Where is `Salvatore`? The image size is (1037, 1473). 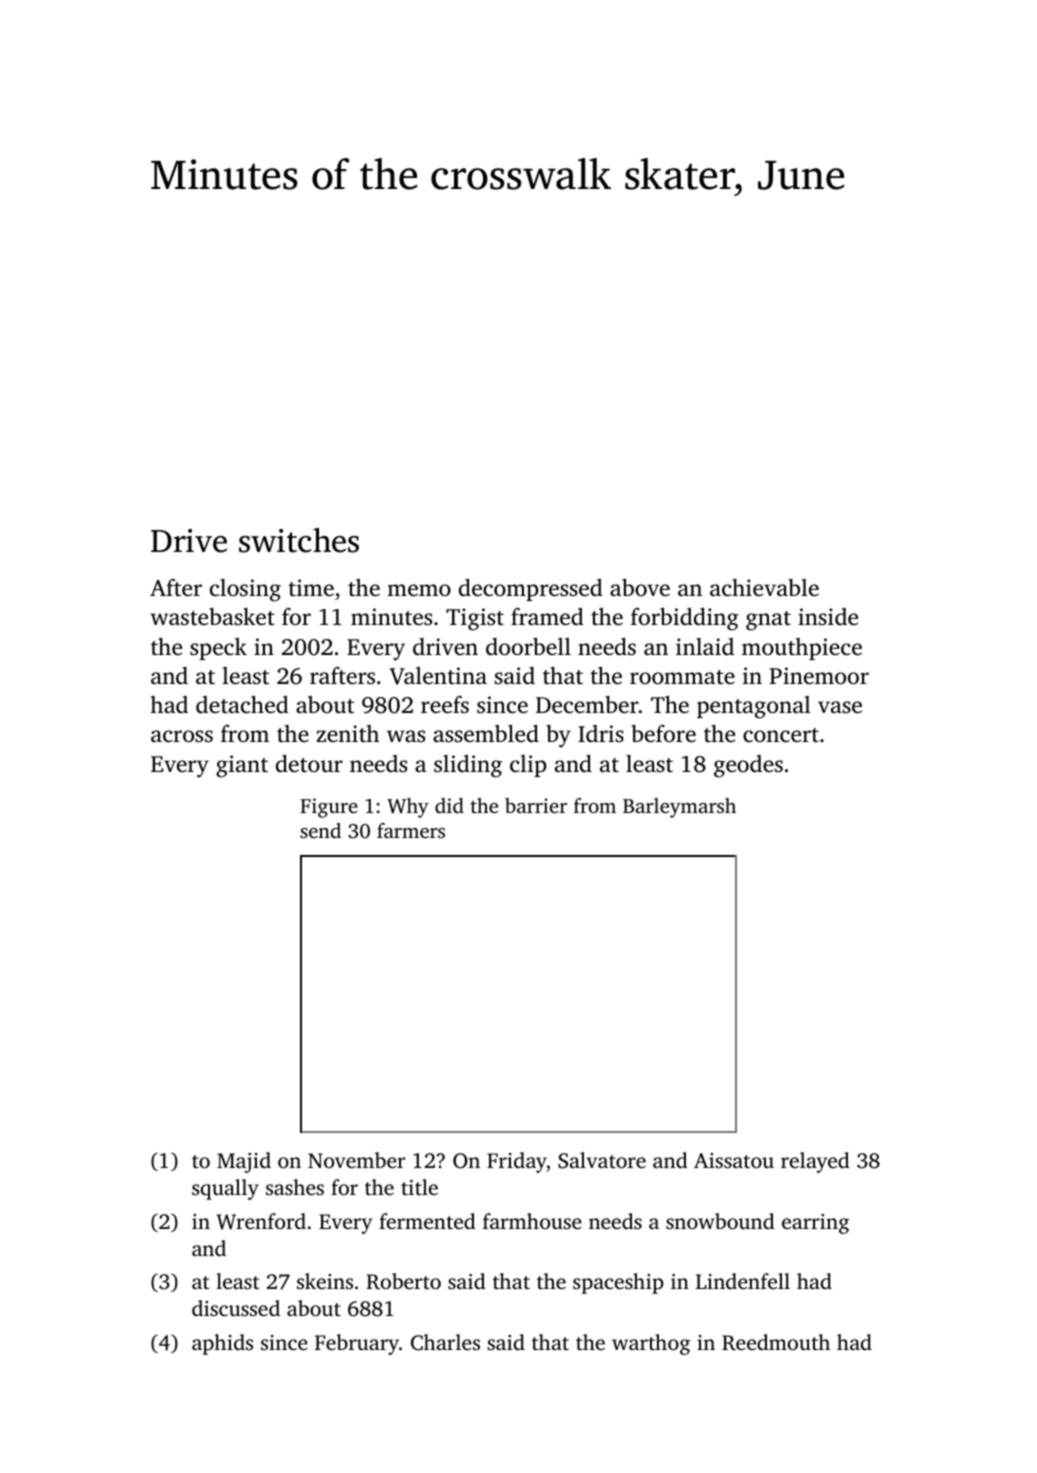
Salvatore is located at coordinates (602, 1160).
